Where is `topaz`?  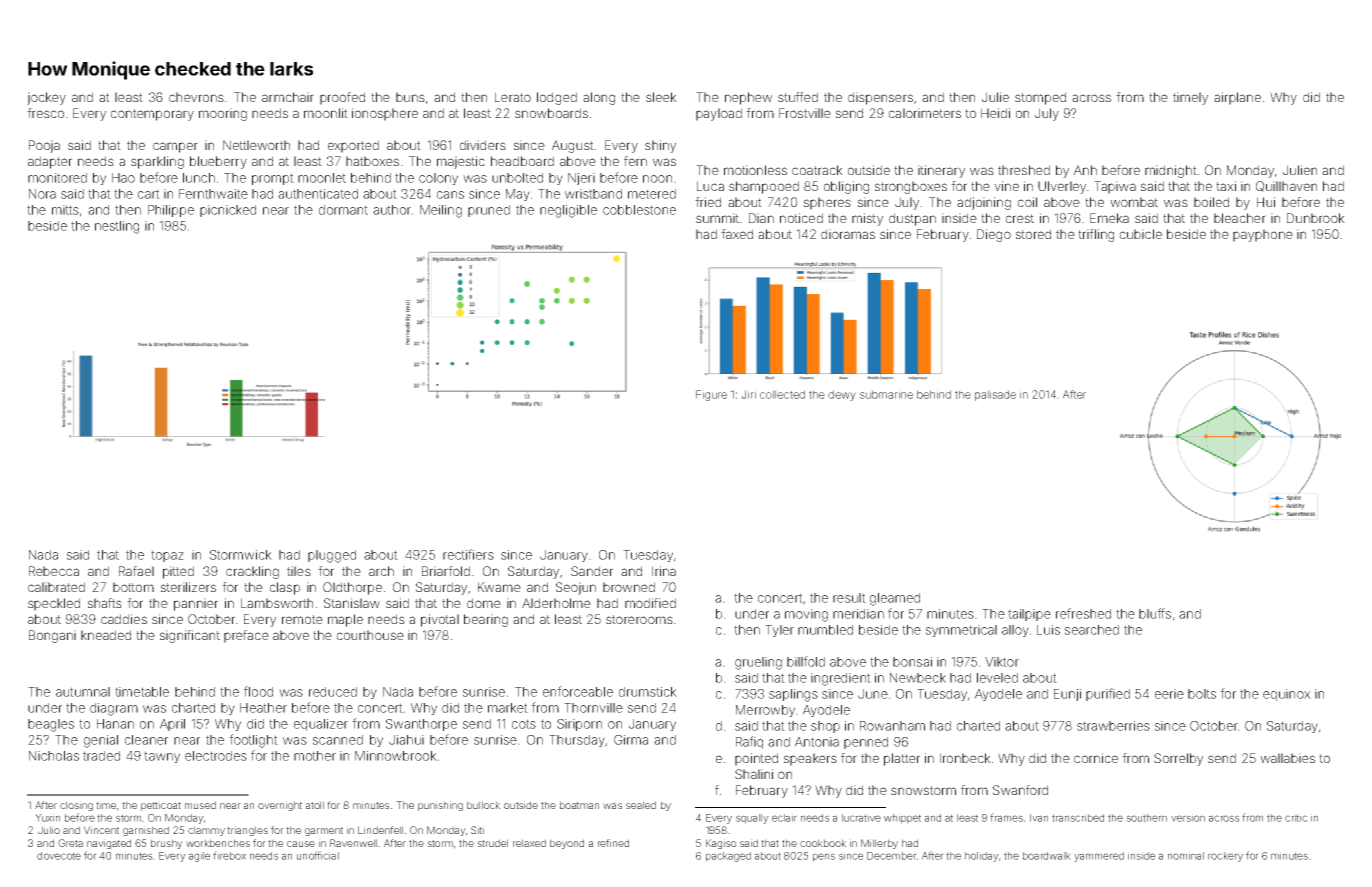
topaz is located at coordinates (167, 556).
